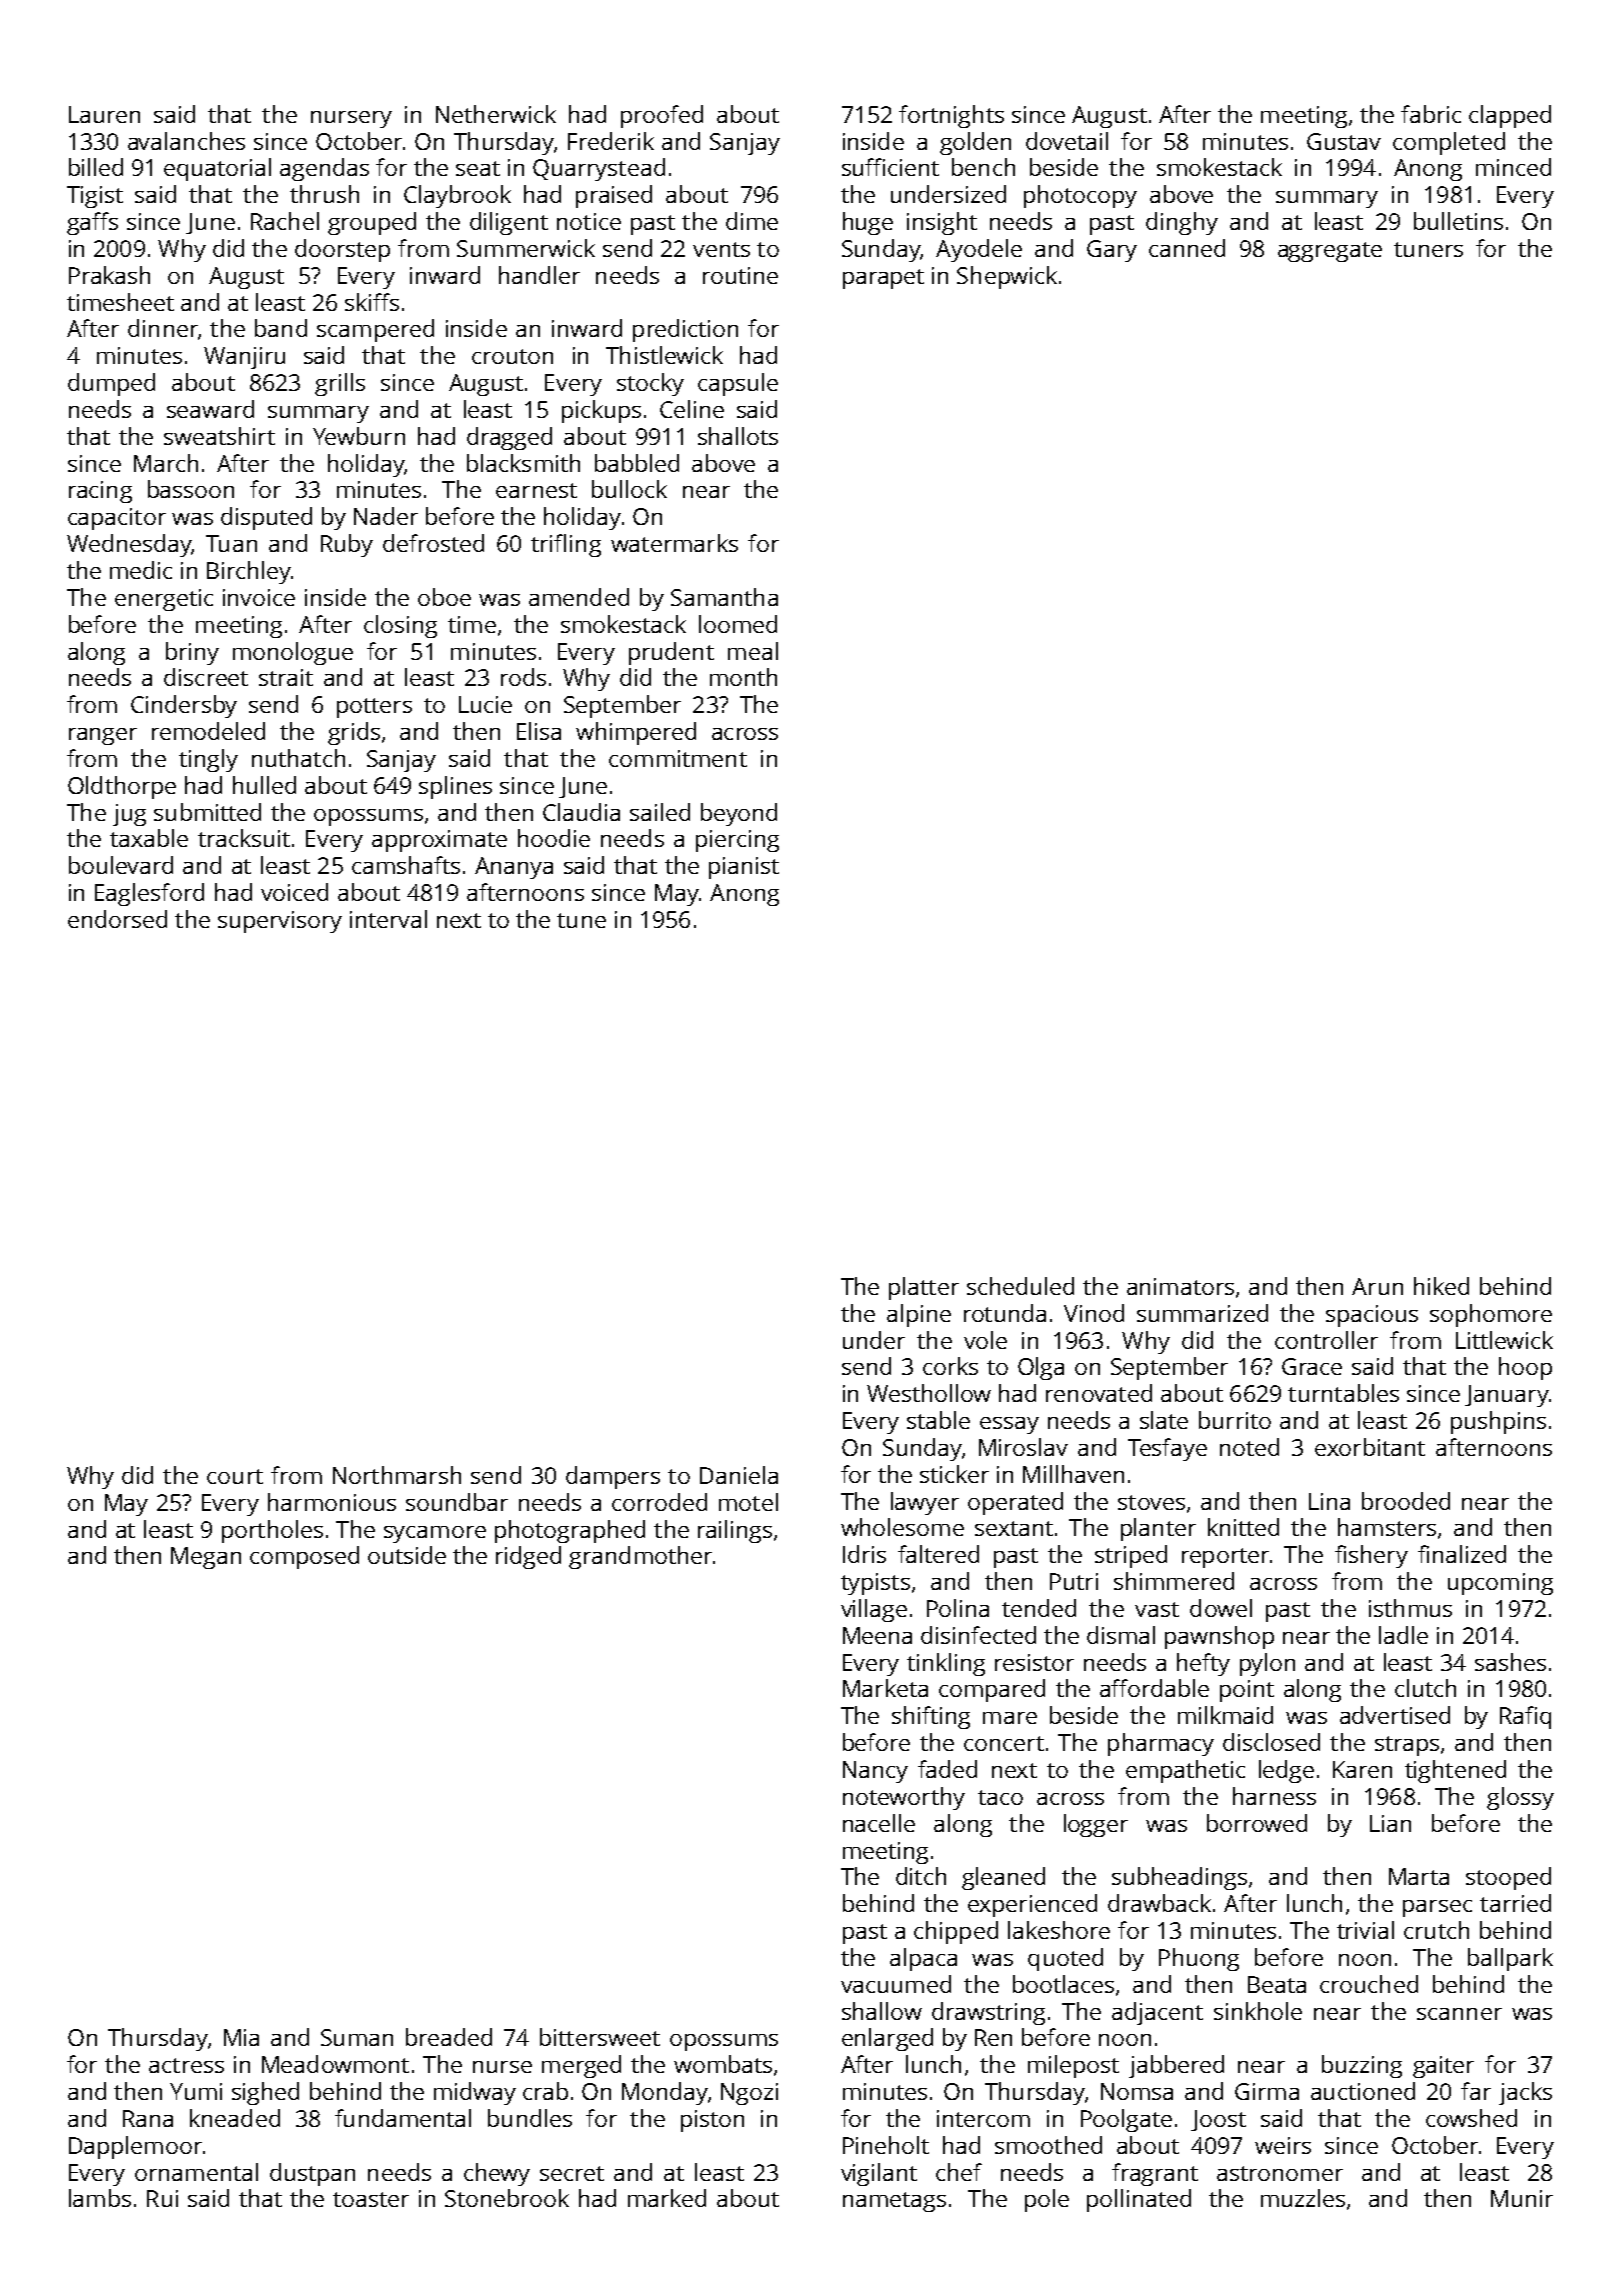 Image resolution: width=1620 pixels, height=2292 pixels. Describe the element at coordinates (743, 677) in the screenshot. I see `month` at that location.
